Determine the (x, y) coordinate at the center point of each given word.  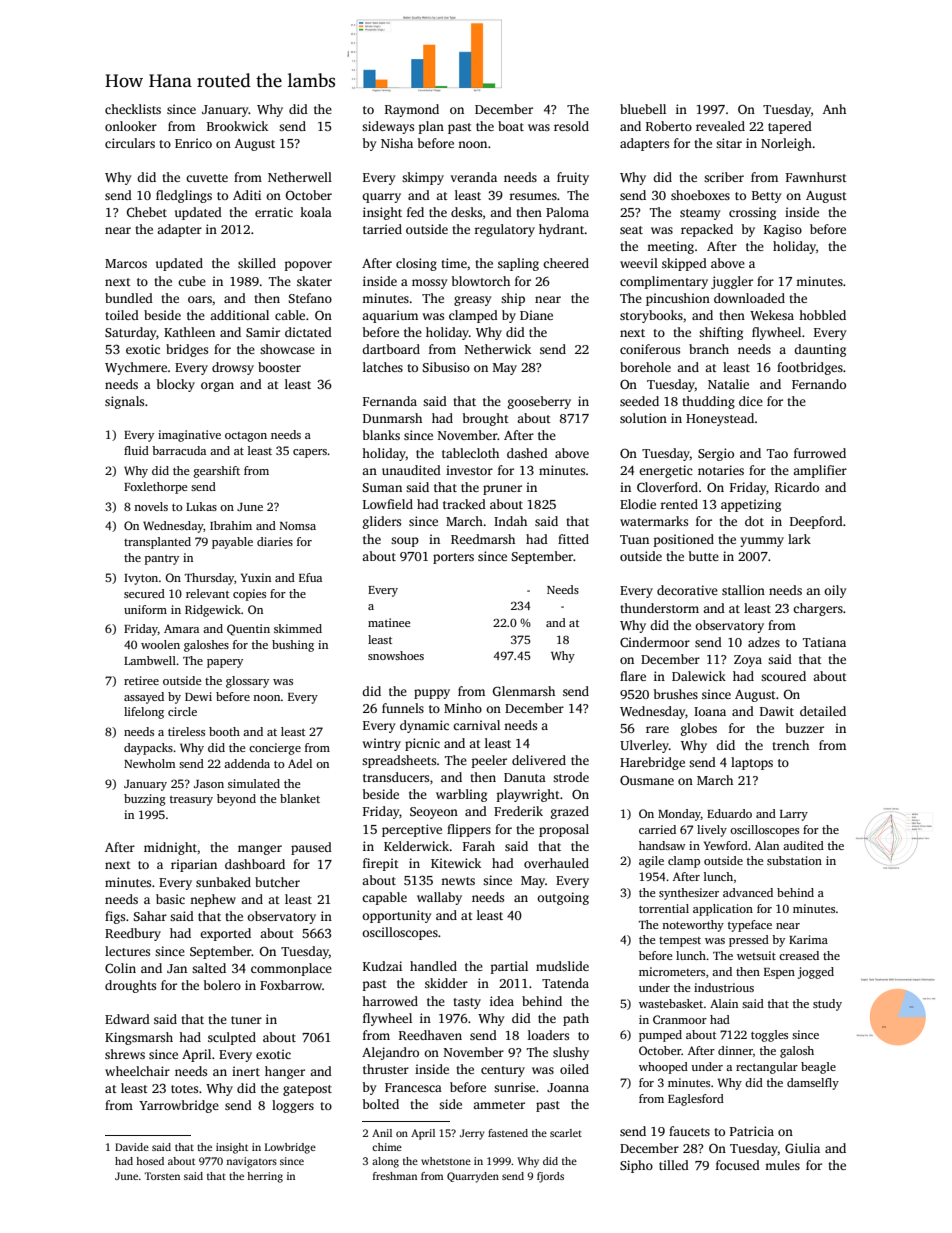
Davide (132, 1147)
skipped (684, 264)
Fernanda (390, 401)
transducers (396, 777)
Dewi (198, 696)
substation (794, 860)
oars (200, 299)
